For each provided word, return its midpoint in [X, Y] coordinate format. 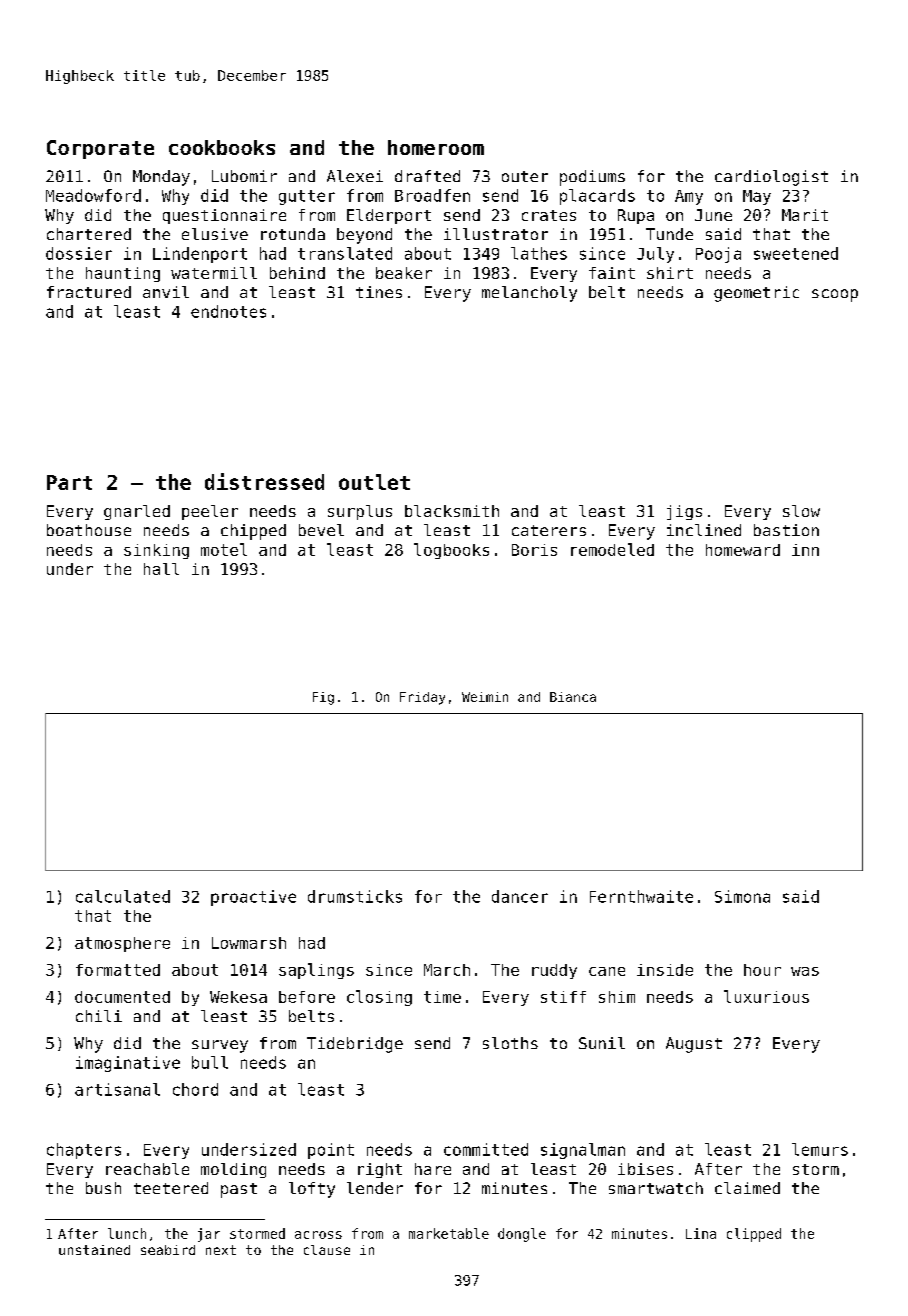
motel [224, 549]
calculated [123, 896]
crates [549, 215]
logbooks [451, 551]
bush [103, 1188]
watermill [214, 273]
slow [801, 511]
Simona [742, 896]
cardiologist [771, 178]
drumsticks [355, 896]
